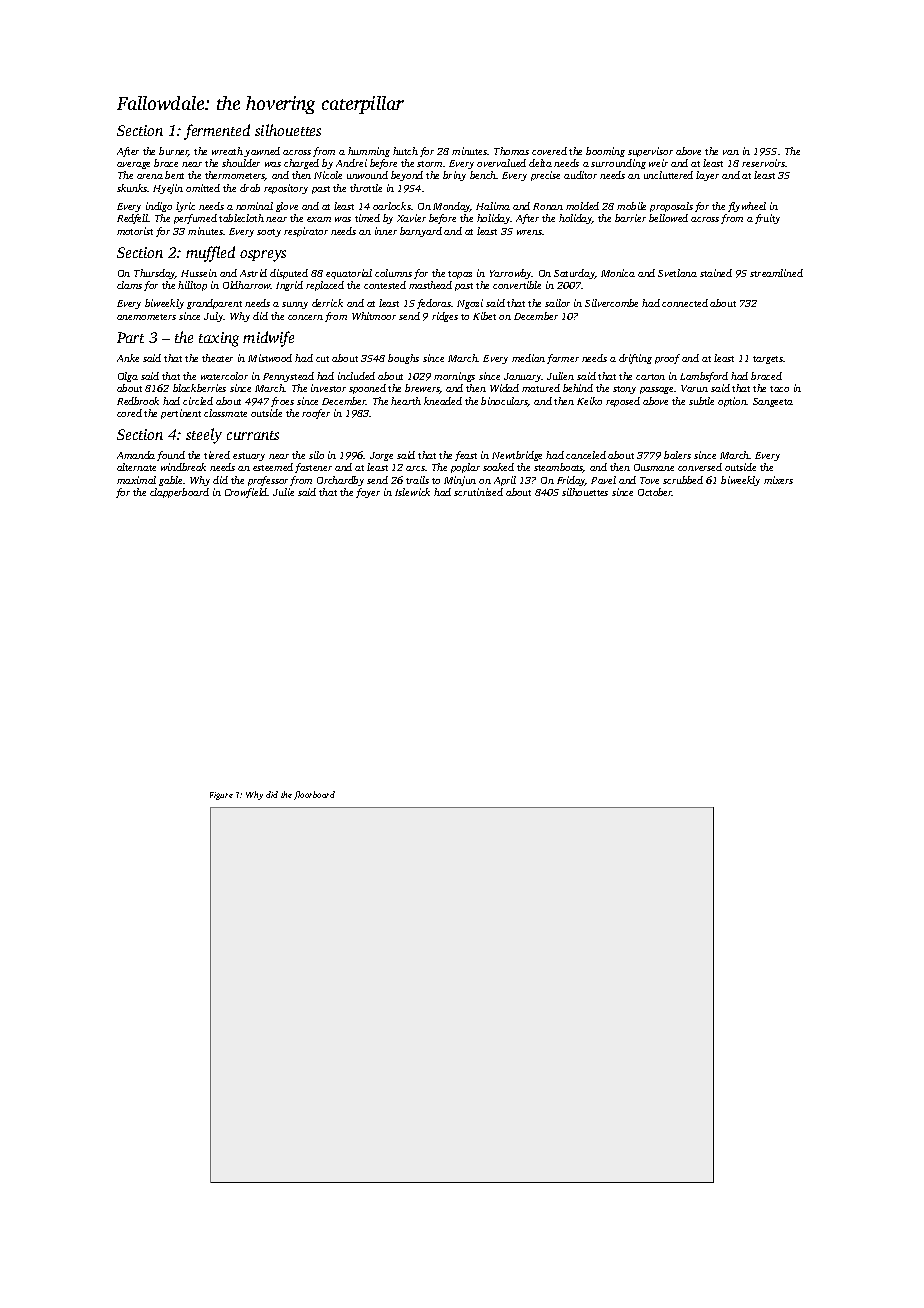 This screenshot has width=924, height=1308. Describe the element at coordinates (683, 480) in the screenshot. I see `scrubbed` at that location.
